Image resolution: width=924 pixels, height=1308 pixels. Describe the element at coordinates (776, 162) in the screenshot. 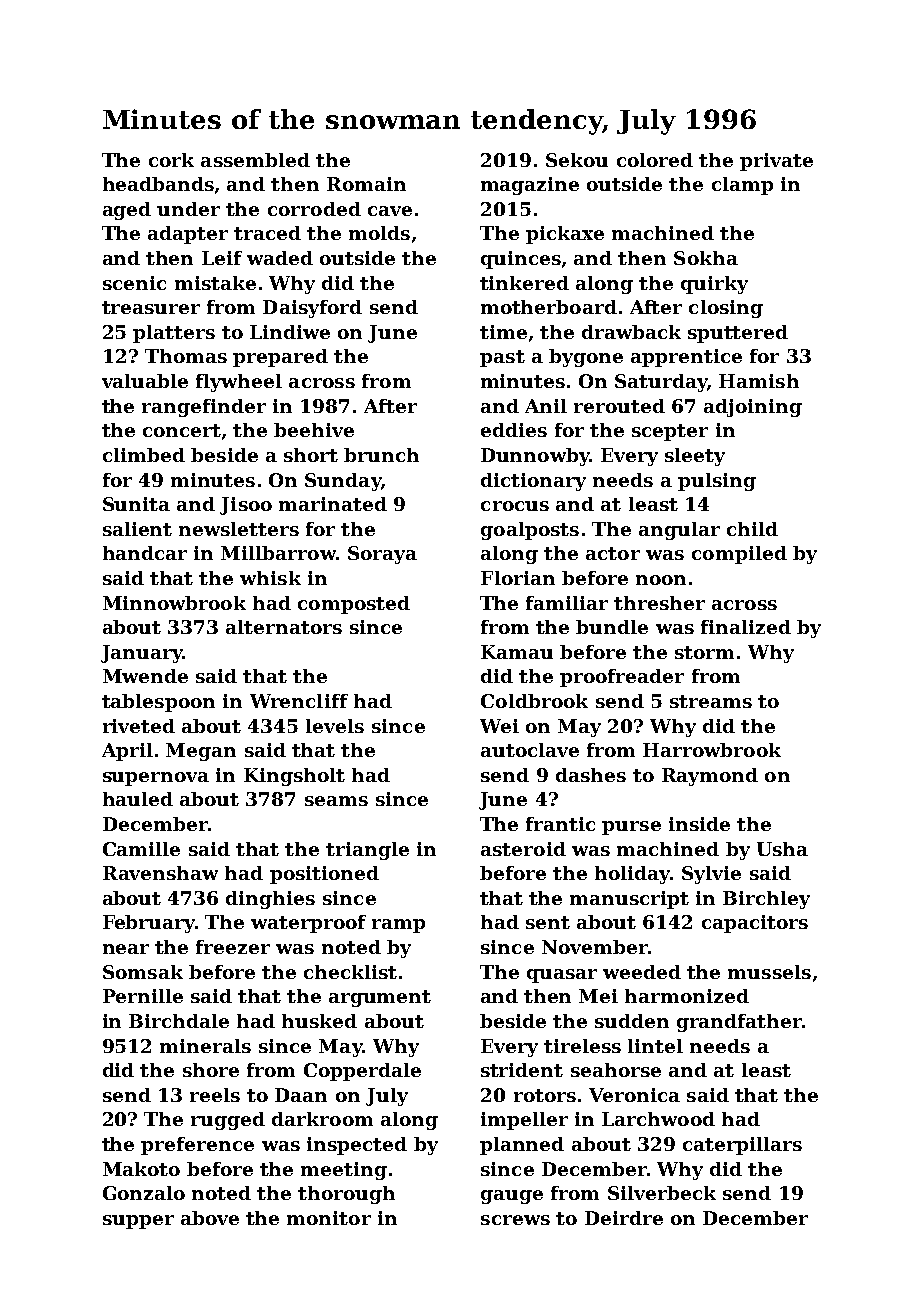

I see `private` at that location.
